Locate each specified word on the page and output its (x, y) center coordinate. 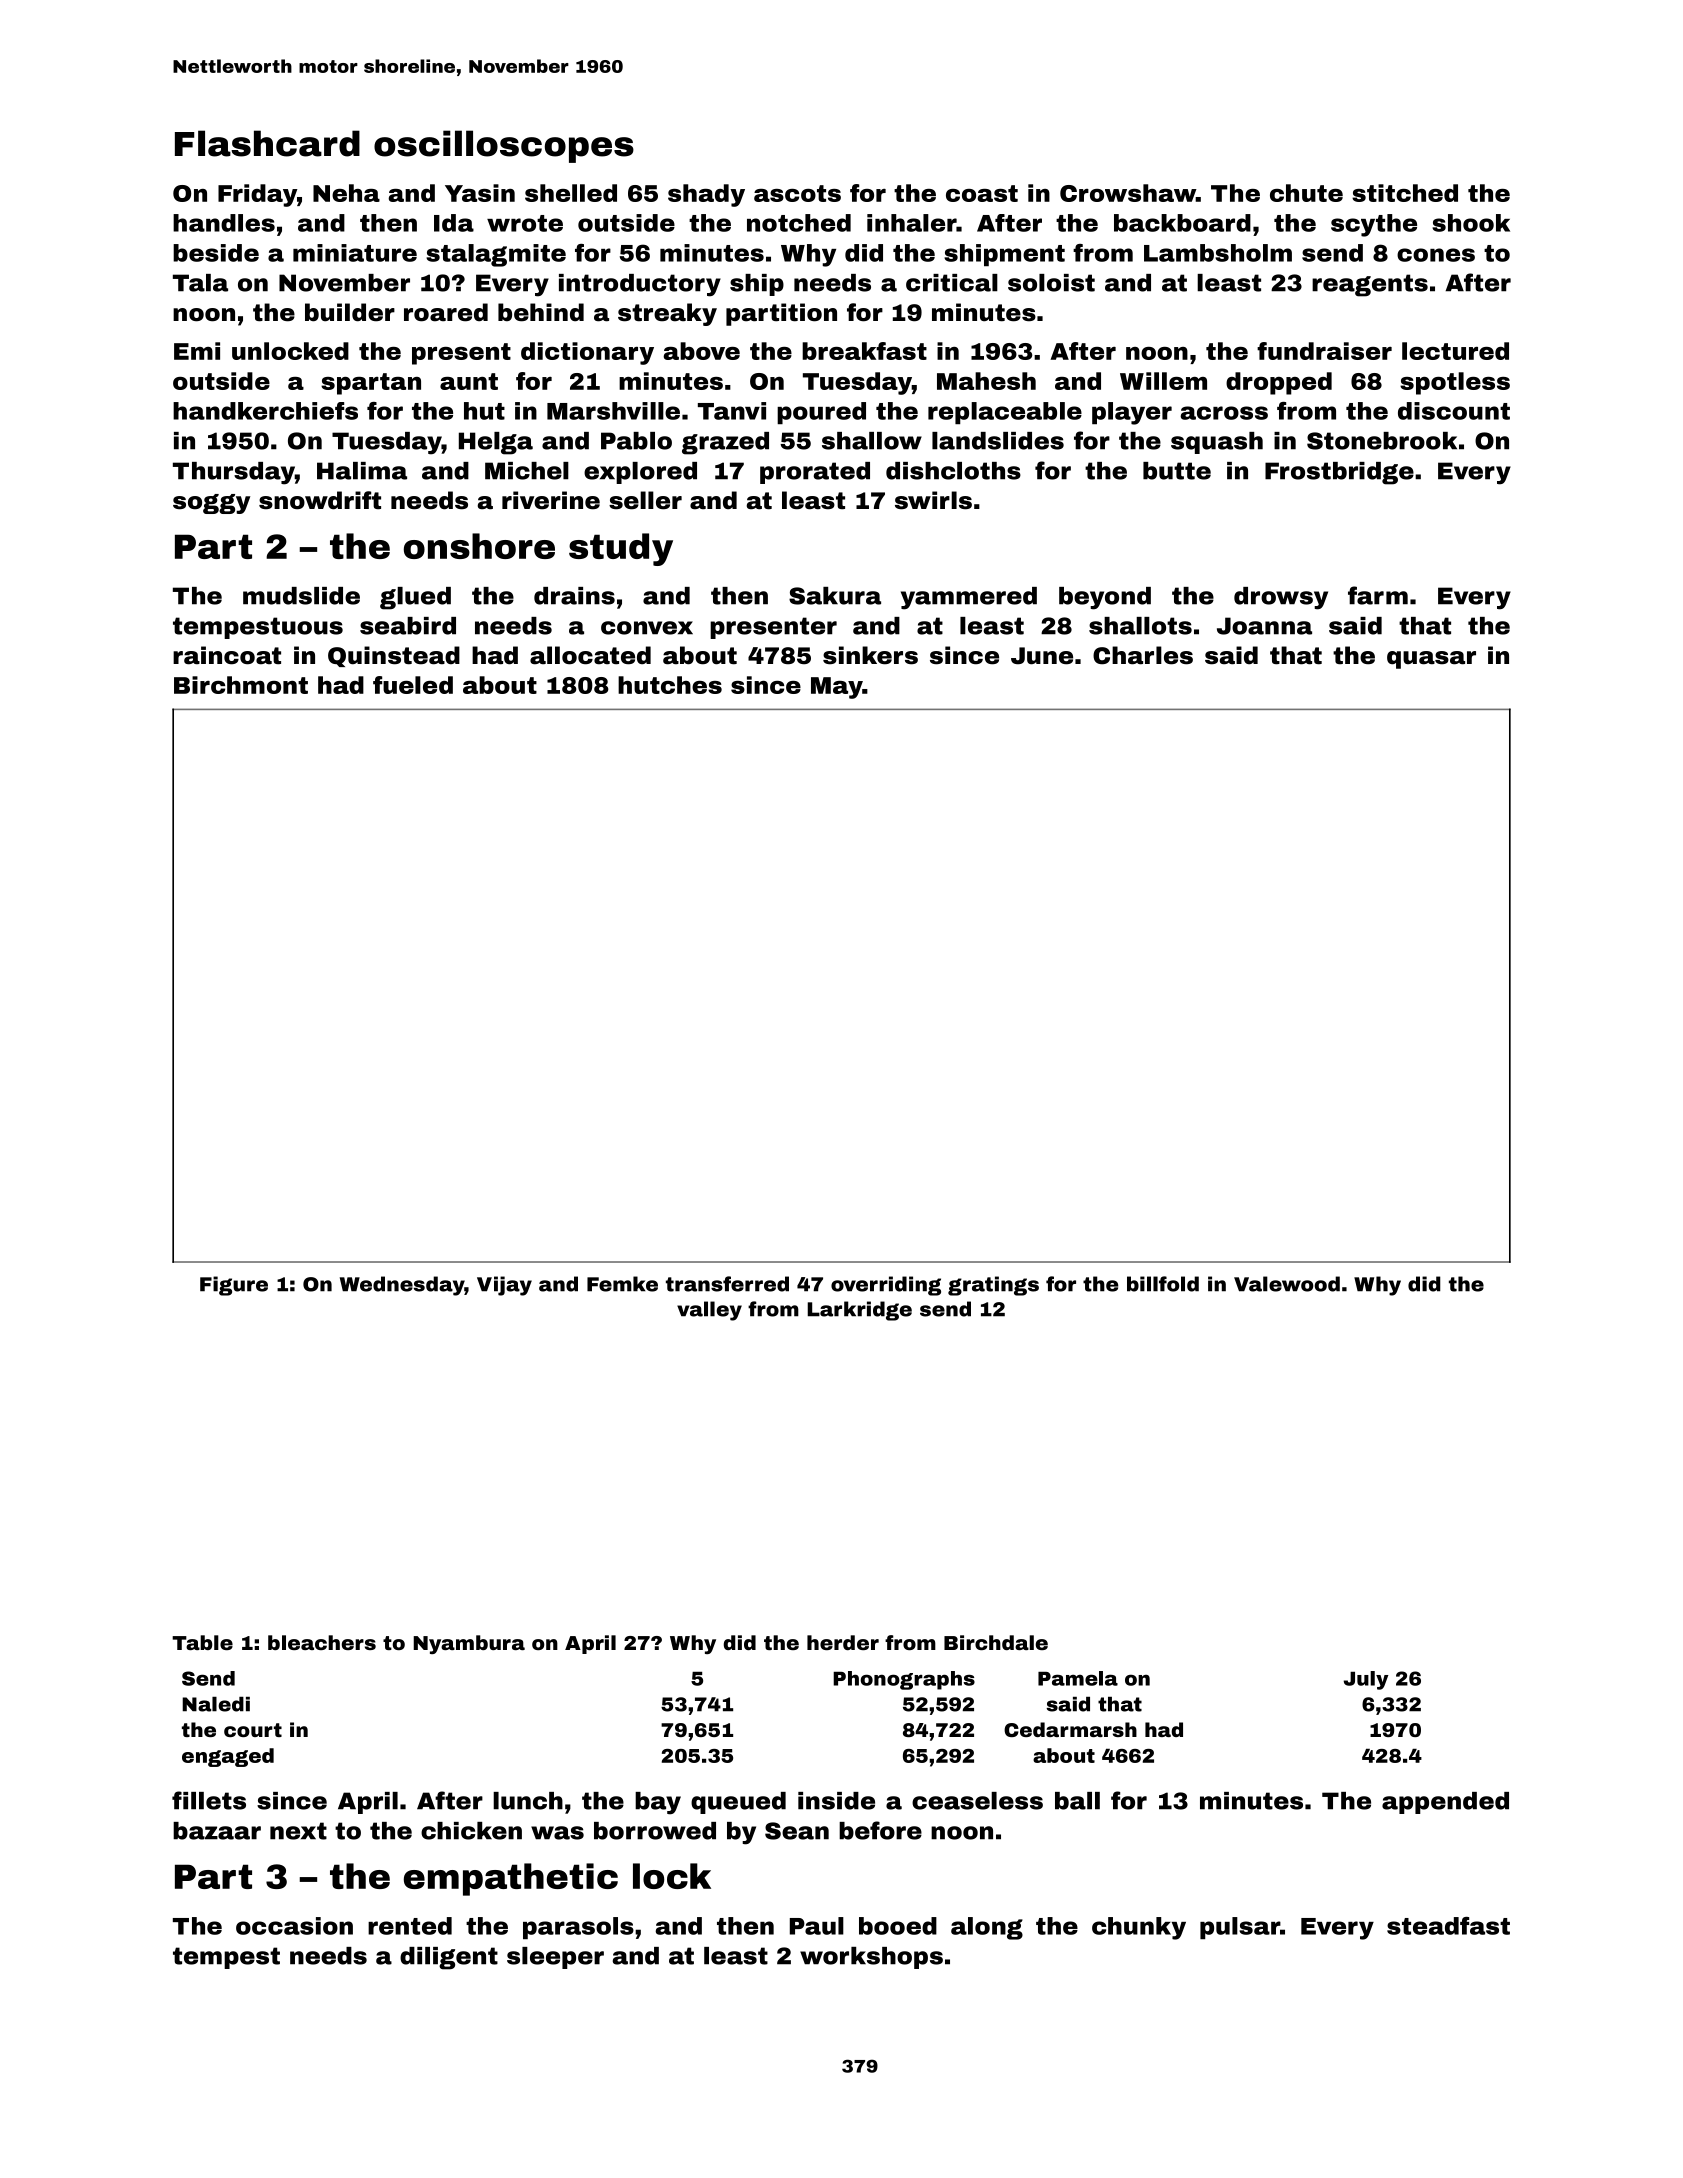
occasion (294, 1926)
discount (1454, 411)
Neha (346, 193)
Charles (1143, 655)
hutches (670, 685)
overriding (886, 1286)
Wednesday (402, 1286)
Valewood (1287, 1284)
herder (843, 1642)
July (1366, 1680)
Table (202, 1642)
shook (1471, 223)
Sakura (835, 596)
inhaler (912, 223)
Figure (234, 1286)
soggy (211, 504)
